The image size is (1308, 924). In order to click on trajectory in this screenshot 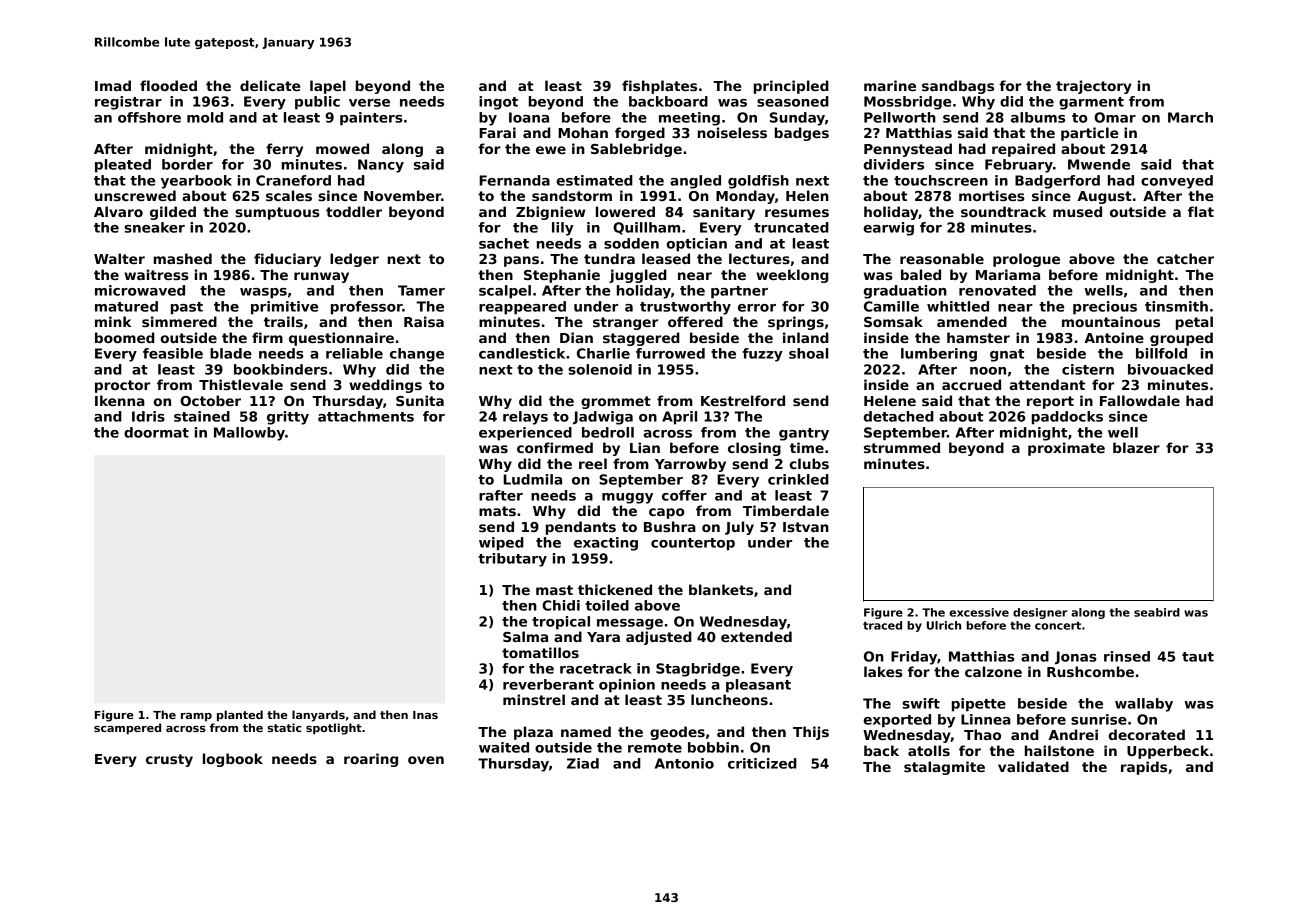, I will do `click(1094, 87)`.
